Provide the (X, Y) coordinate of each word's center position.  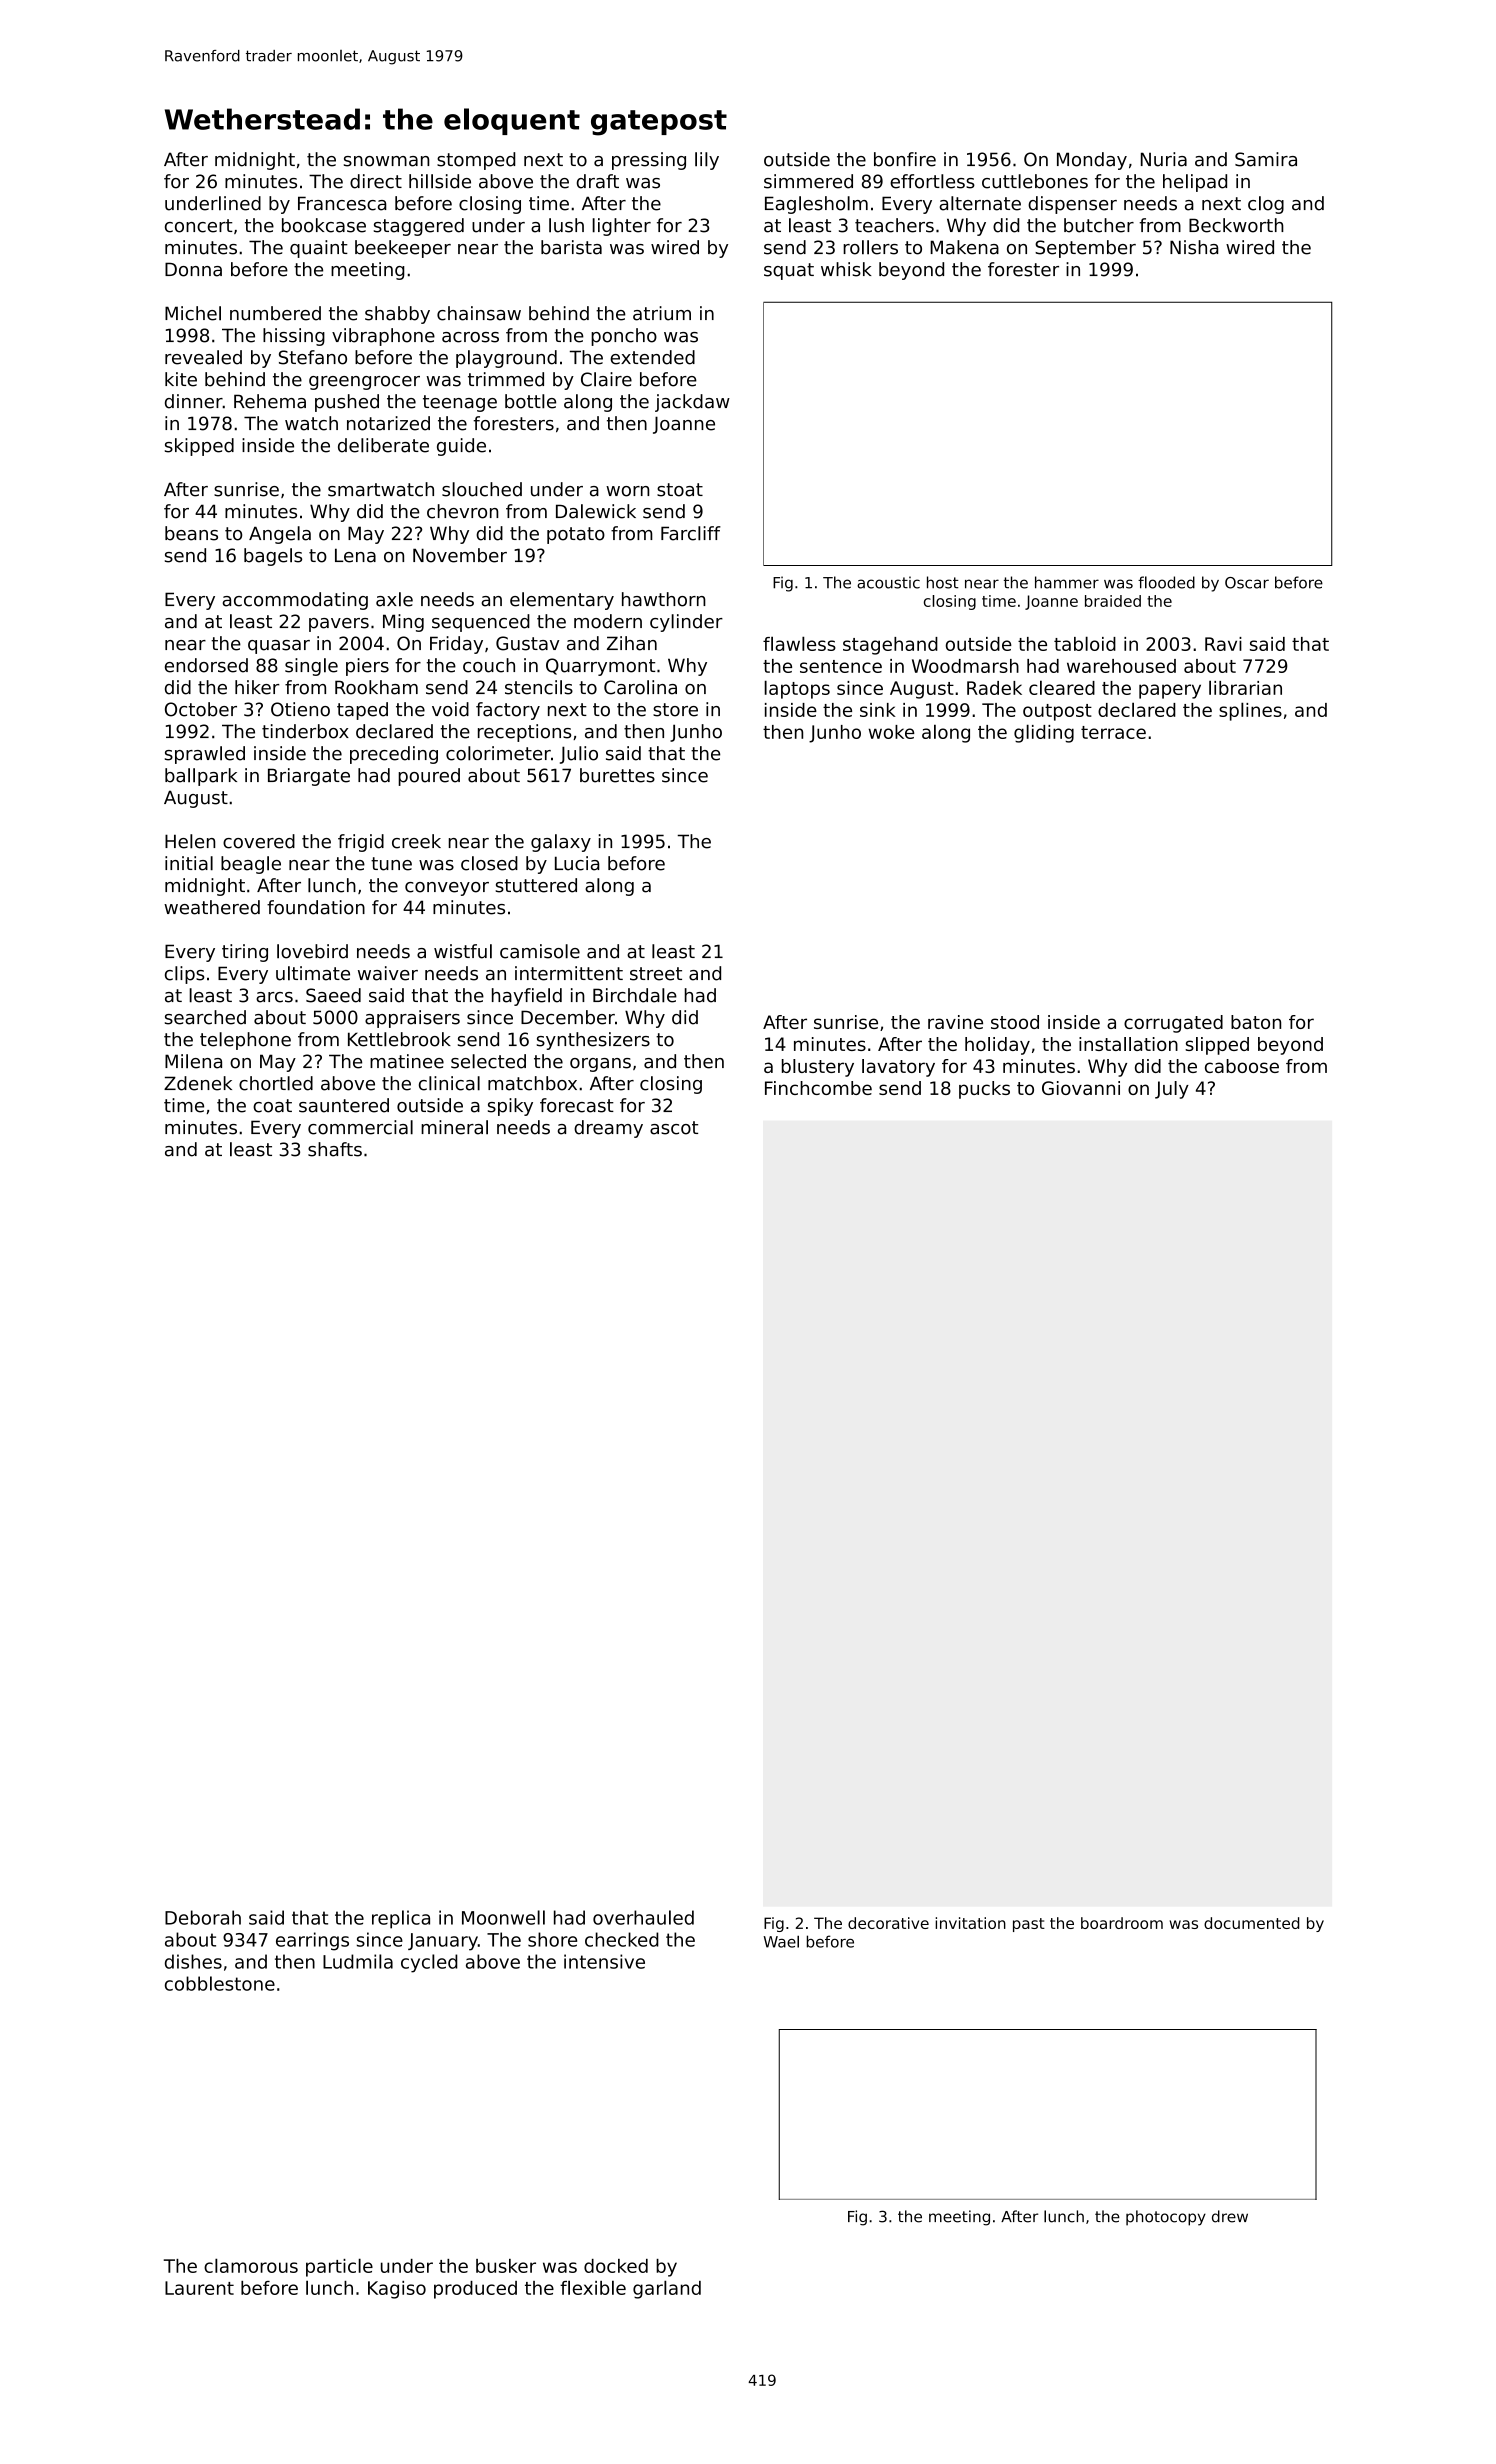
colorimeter (498, 753)
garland (667, 2289)
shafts (335, 1149)
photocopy (1166, 2218)
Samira (1266, 159)
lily (707, 161)
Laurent (199, 2288)
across (470, 337)
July (1172, 1090)
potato (576, 535)
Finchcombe (818, 1088)
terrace (1113, 732)
